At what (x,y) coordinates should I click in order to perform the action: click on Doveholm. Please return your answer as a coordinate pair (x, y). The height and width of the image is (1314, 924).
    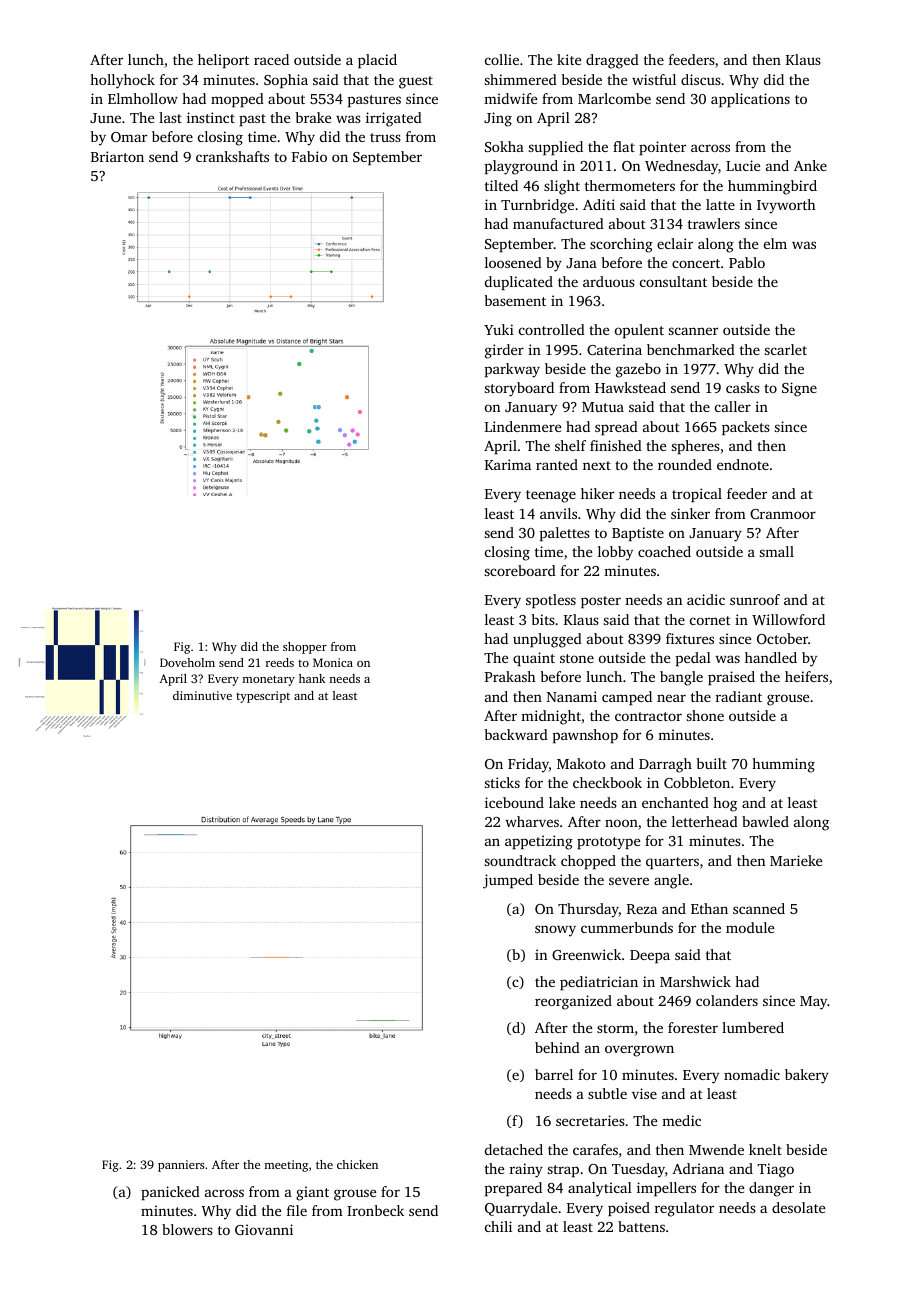
    Looking at the image, I should click on (187, 662).
